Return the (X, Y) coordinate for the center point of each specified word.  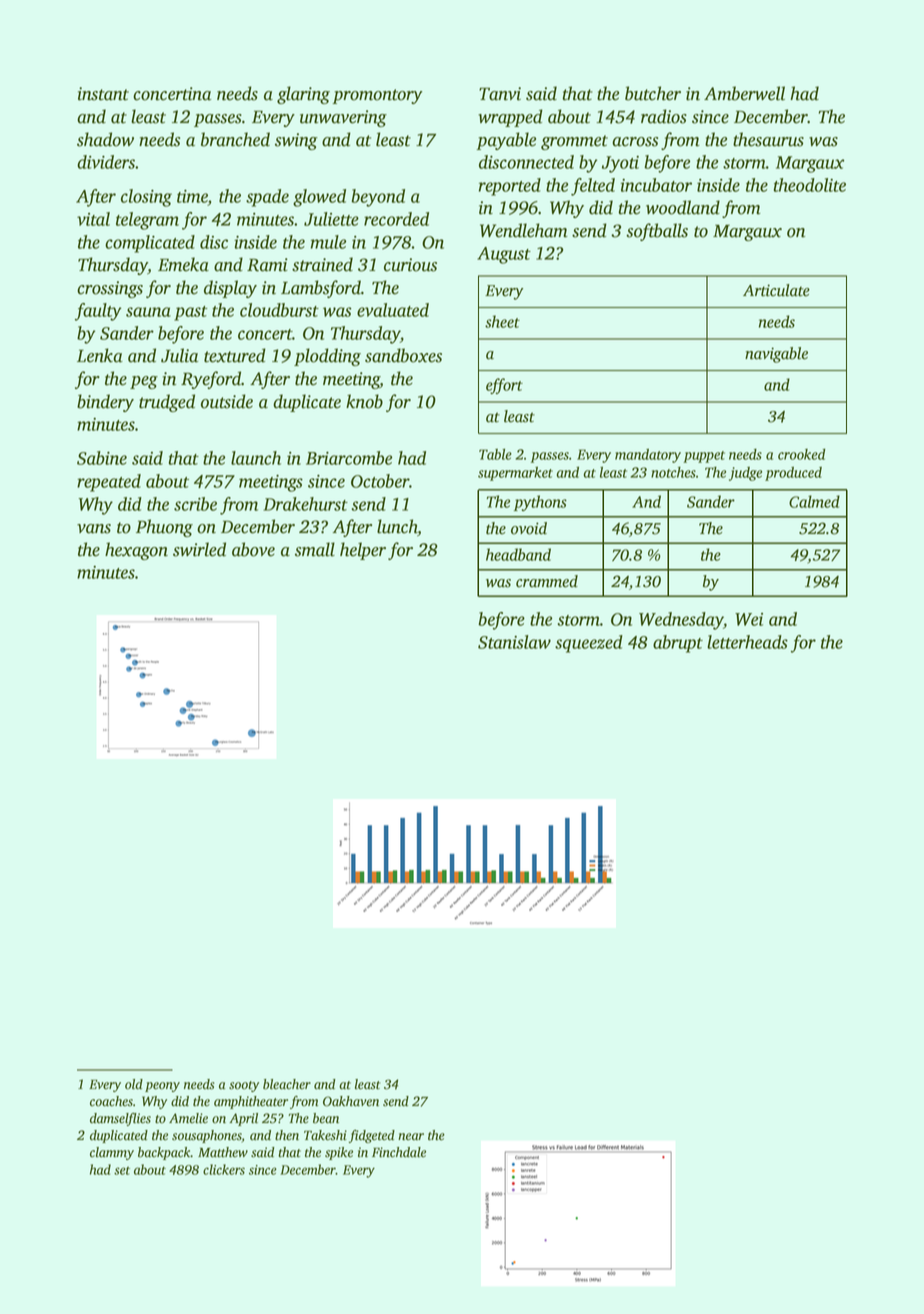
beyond (378, 198)
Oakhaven (351, 1101)
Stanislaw (514, 642)
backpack (164, 1153)
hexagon (136, 551)
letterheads (747, 642)
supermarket (515, 474)
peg (144, 382)
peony (162, 1087)
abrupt (678, 644)
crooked (801, 454)
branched (235, 139)
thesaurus (768, 139)
